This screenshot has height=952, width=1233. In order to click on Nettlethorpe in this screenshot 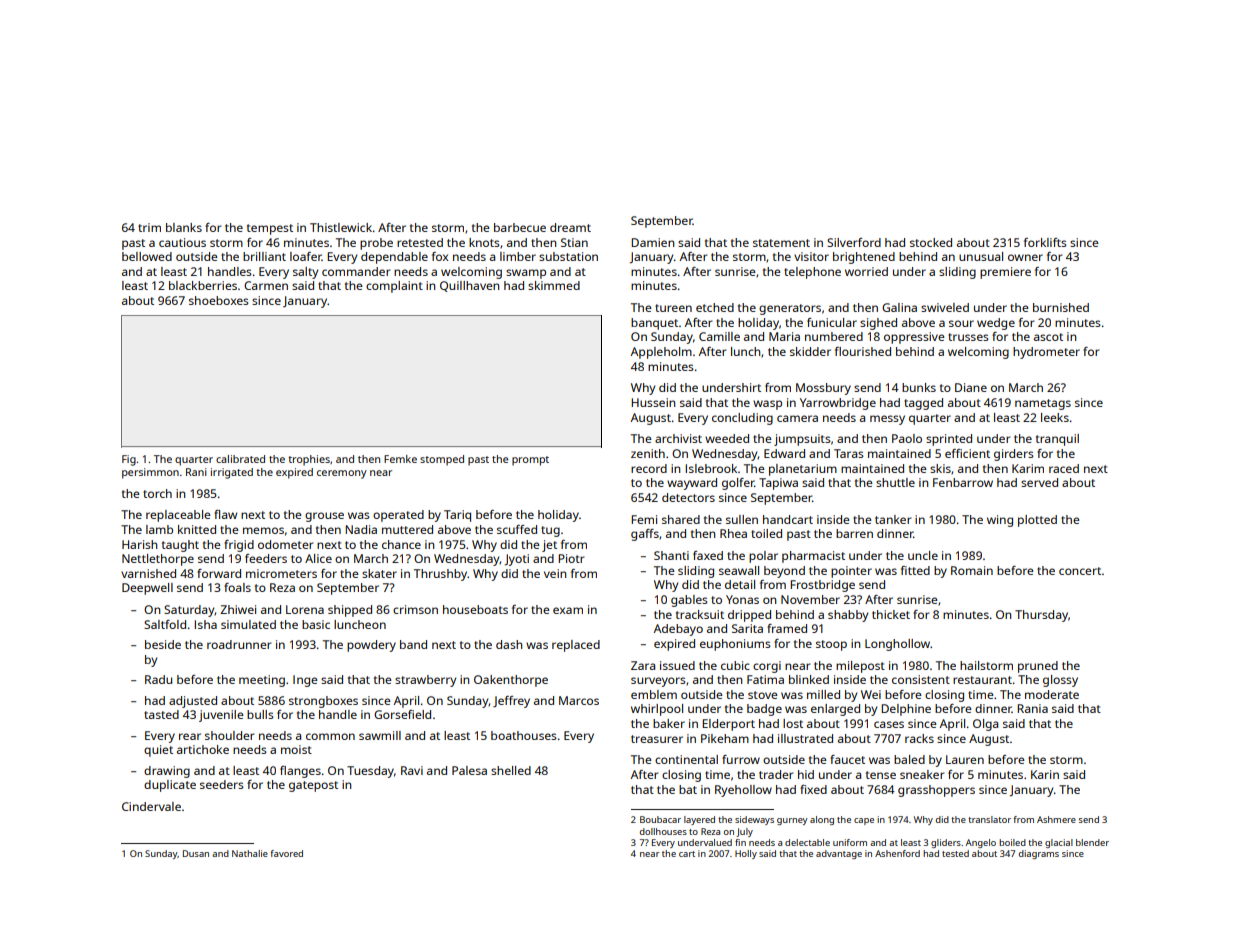, I will do `click(158, 560)`.
